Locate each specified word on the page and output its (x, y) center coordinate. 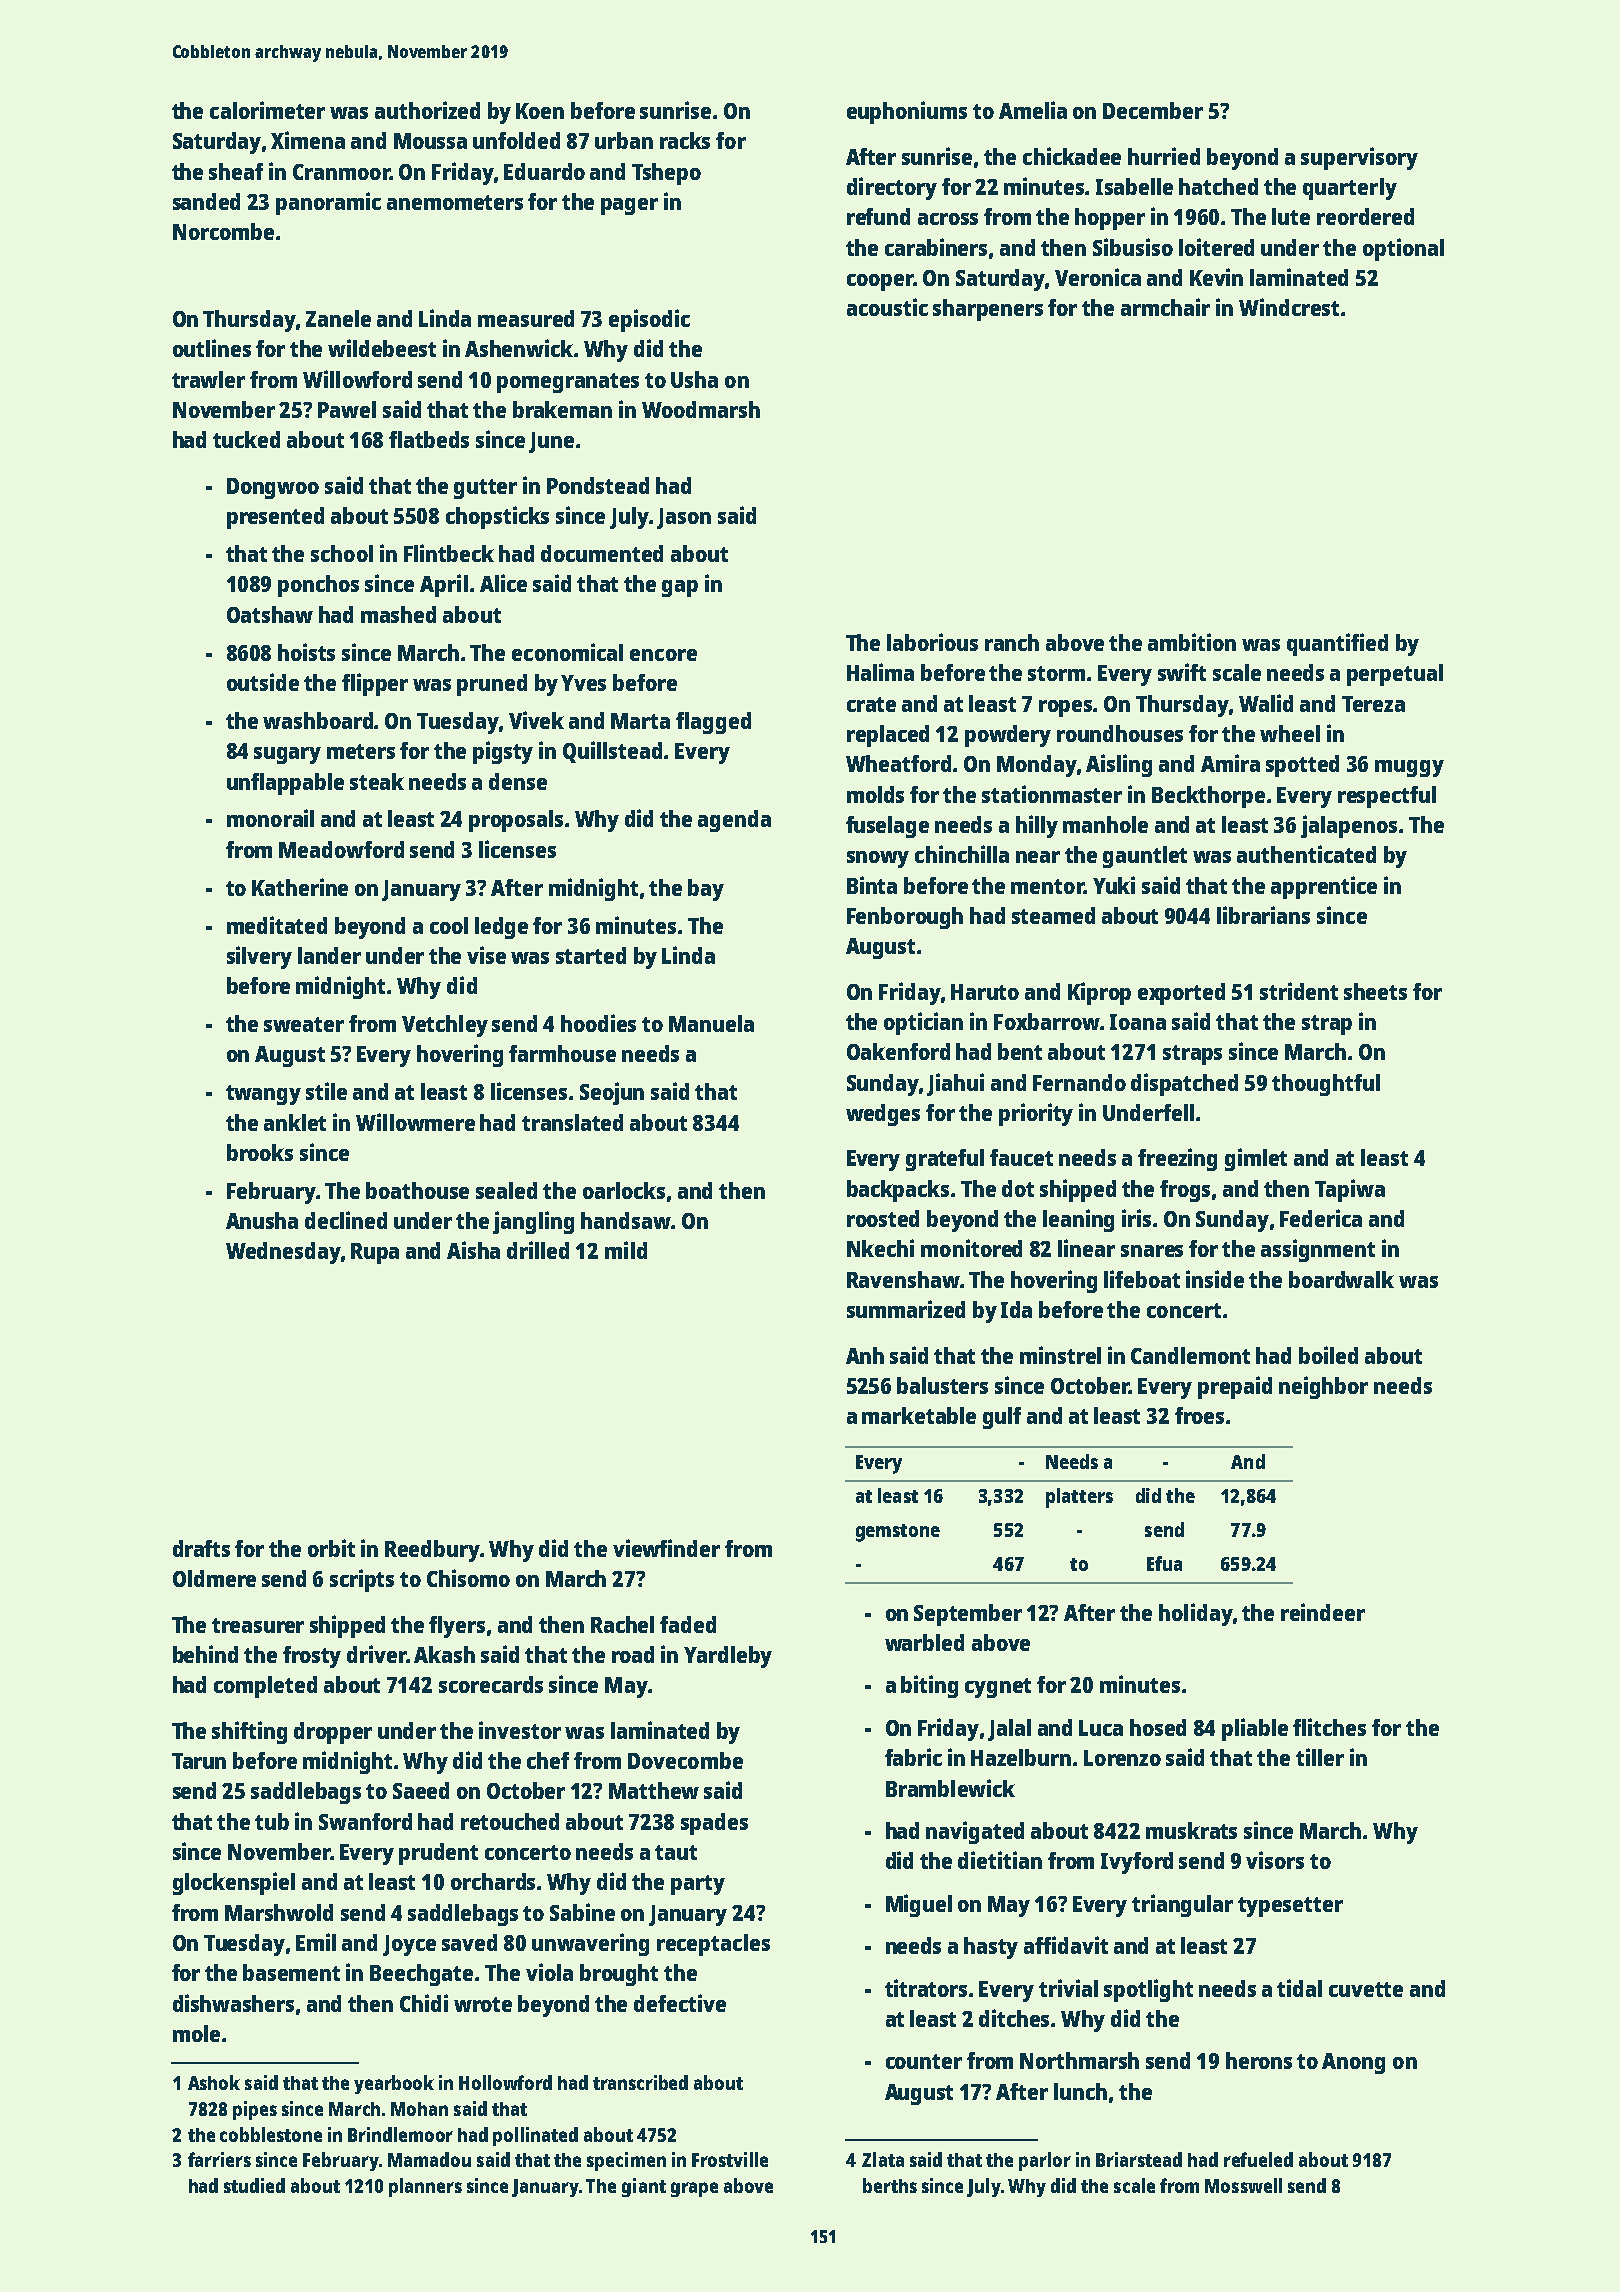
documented (602, 553)
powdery (1008, 736)
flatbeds (429, 439)
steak (377, 781)
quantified (1337, 644)
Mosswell (1243, 2185)
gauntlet (1145, 857)
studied (254, 2185)
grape (694, 2189)
